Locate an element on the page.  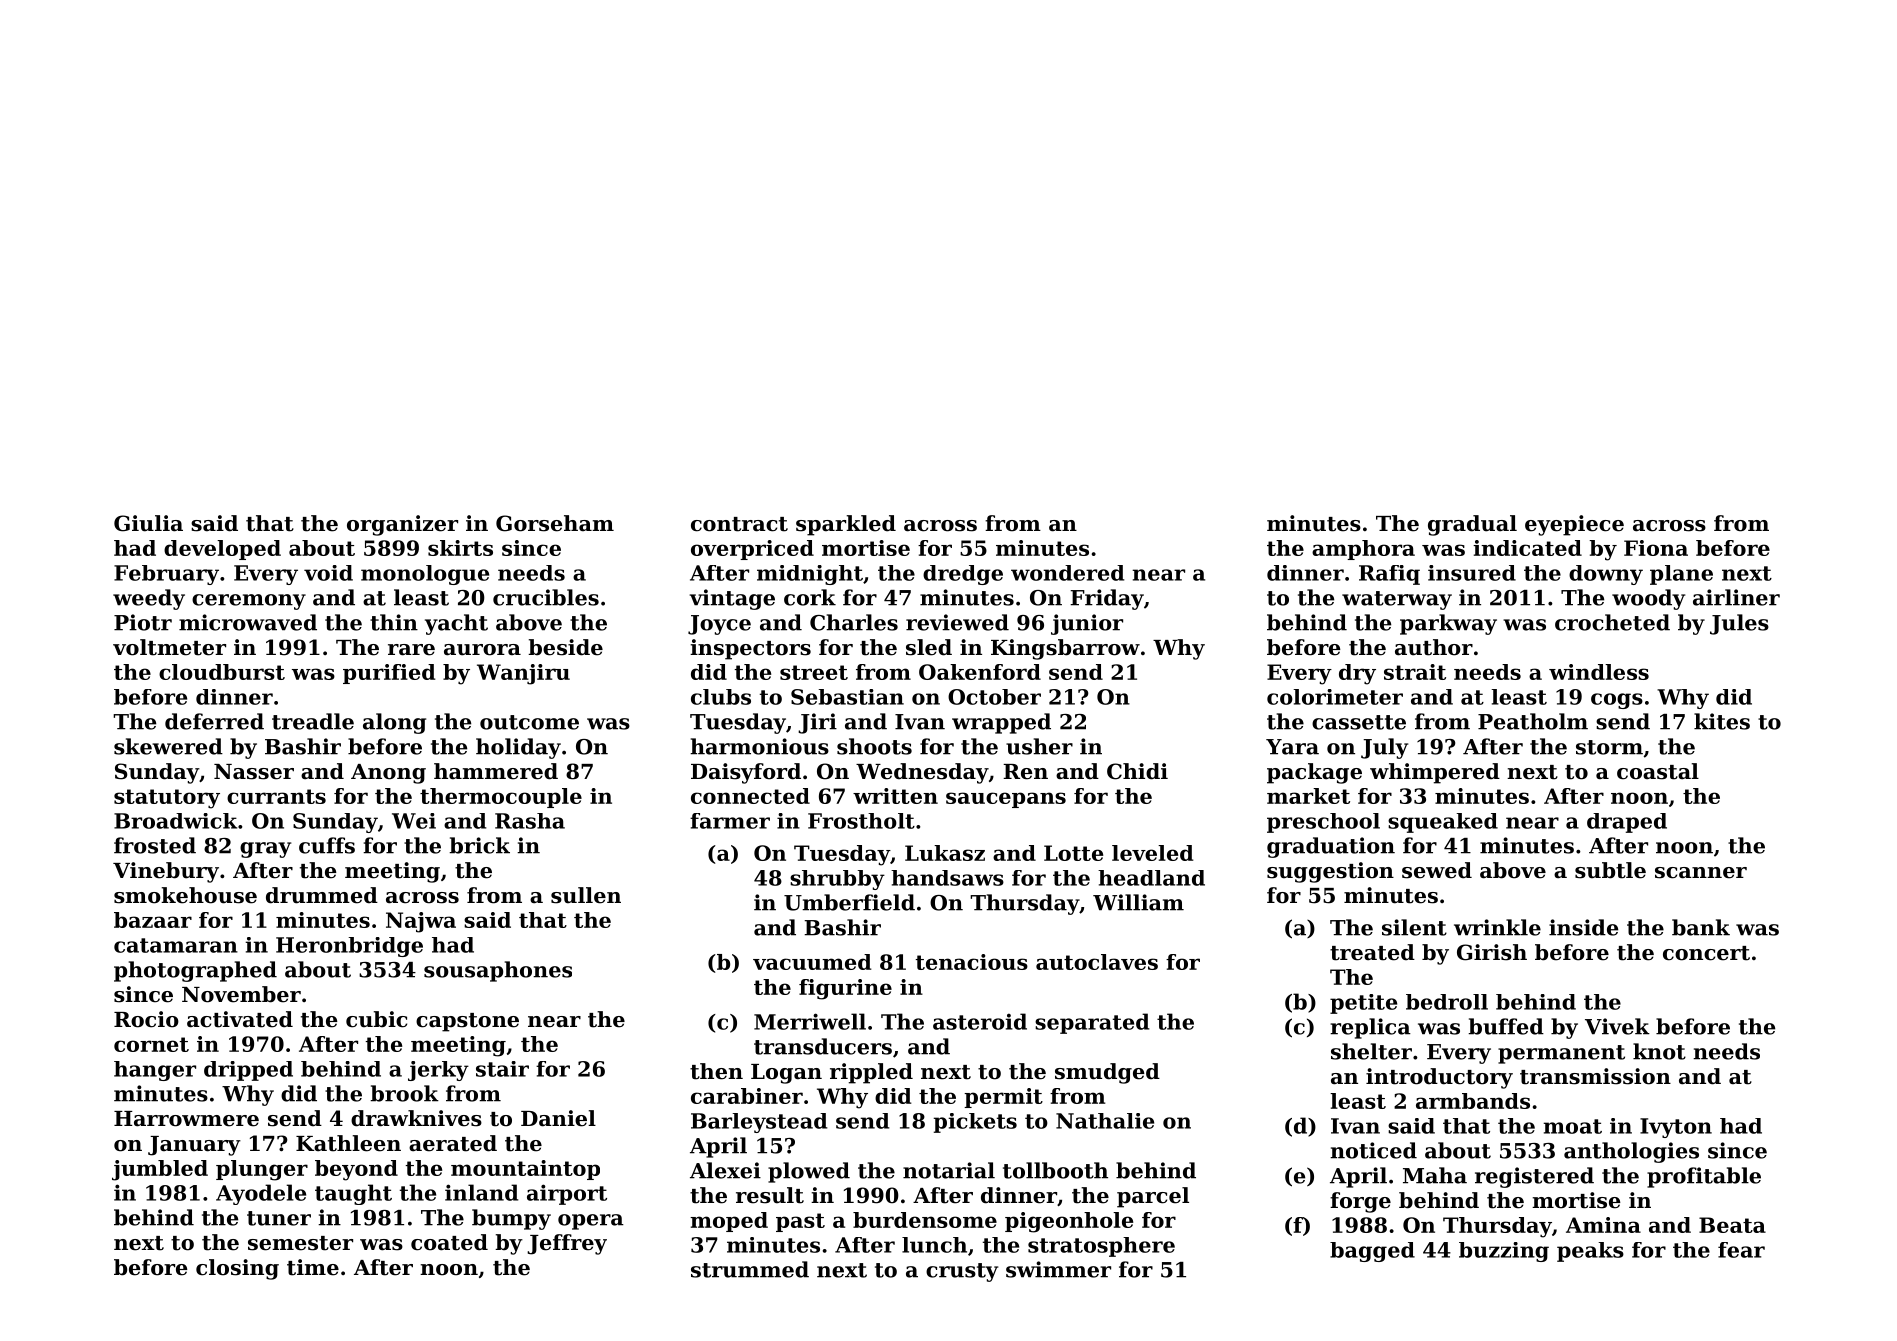
bank is located at coordinates (1701, 927).
